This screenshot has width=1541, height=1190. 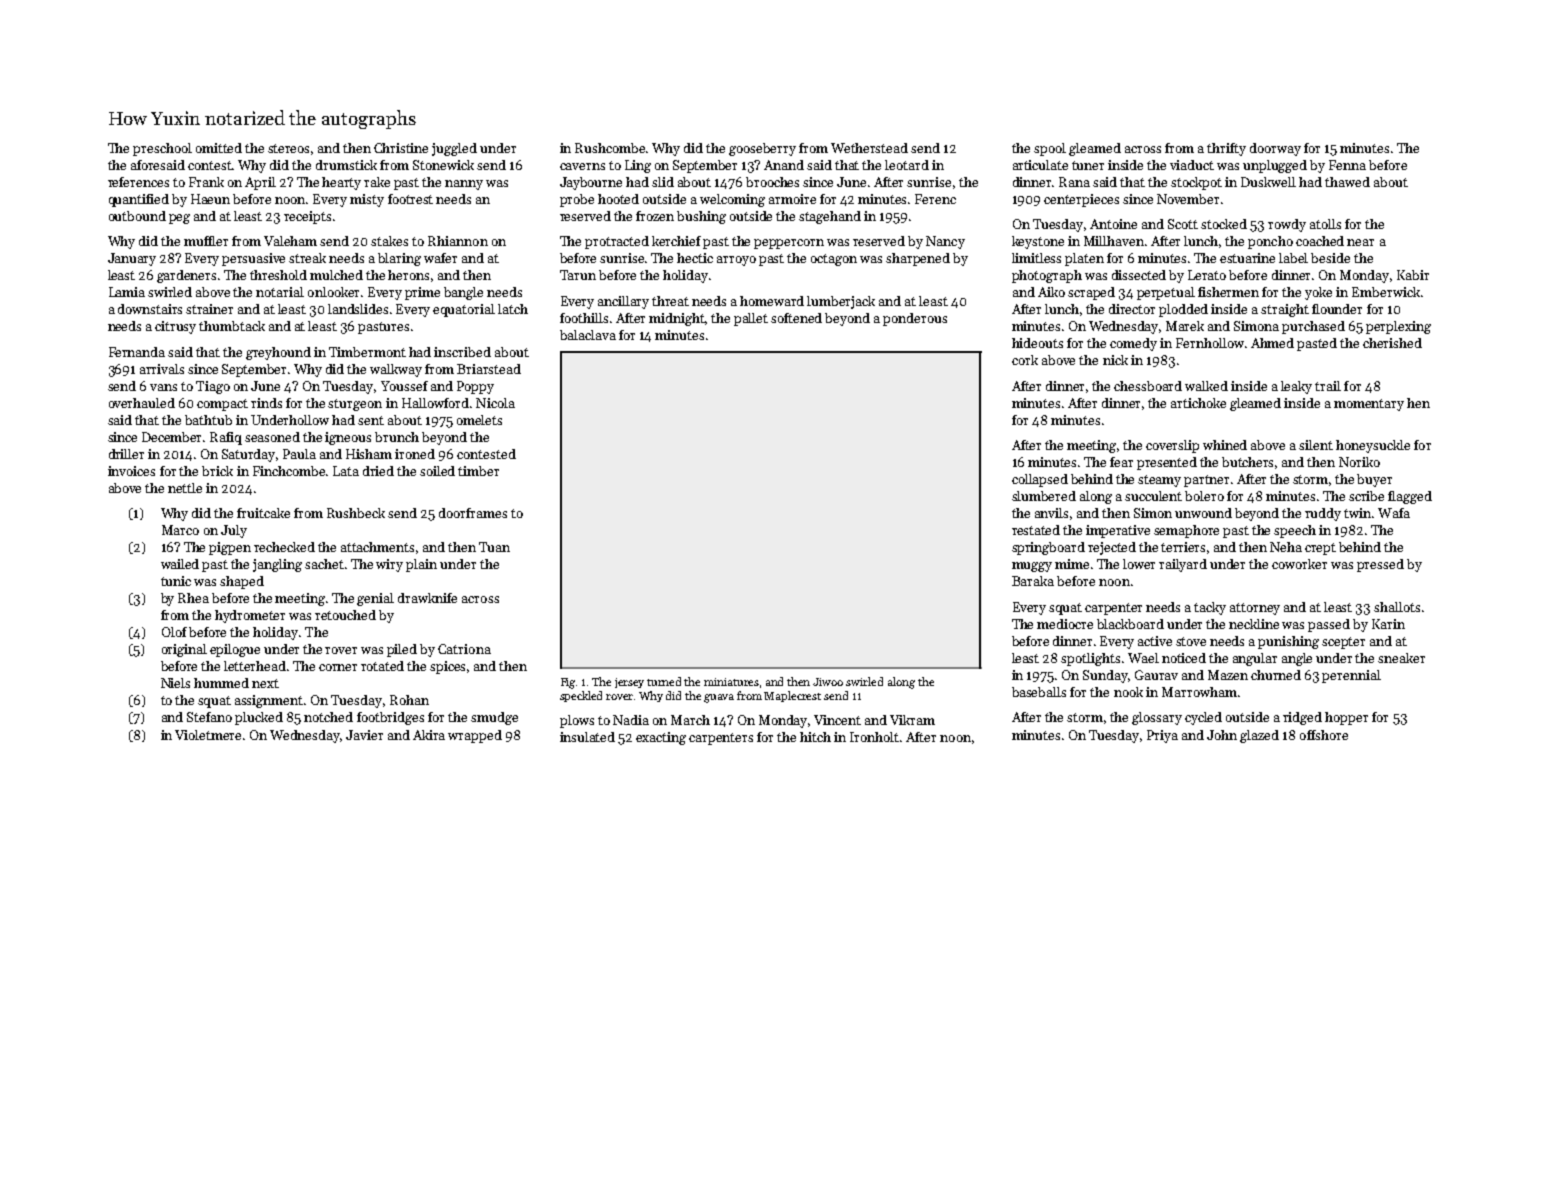 What do you see at coordinates (792, 199) in the screenshot?
I see `armoire` at bounding box center [792, 199].
